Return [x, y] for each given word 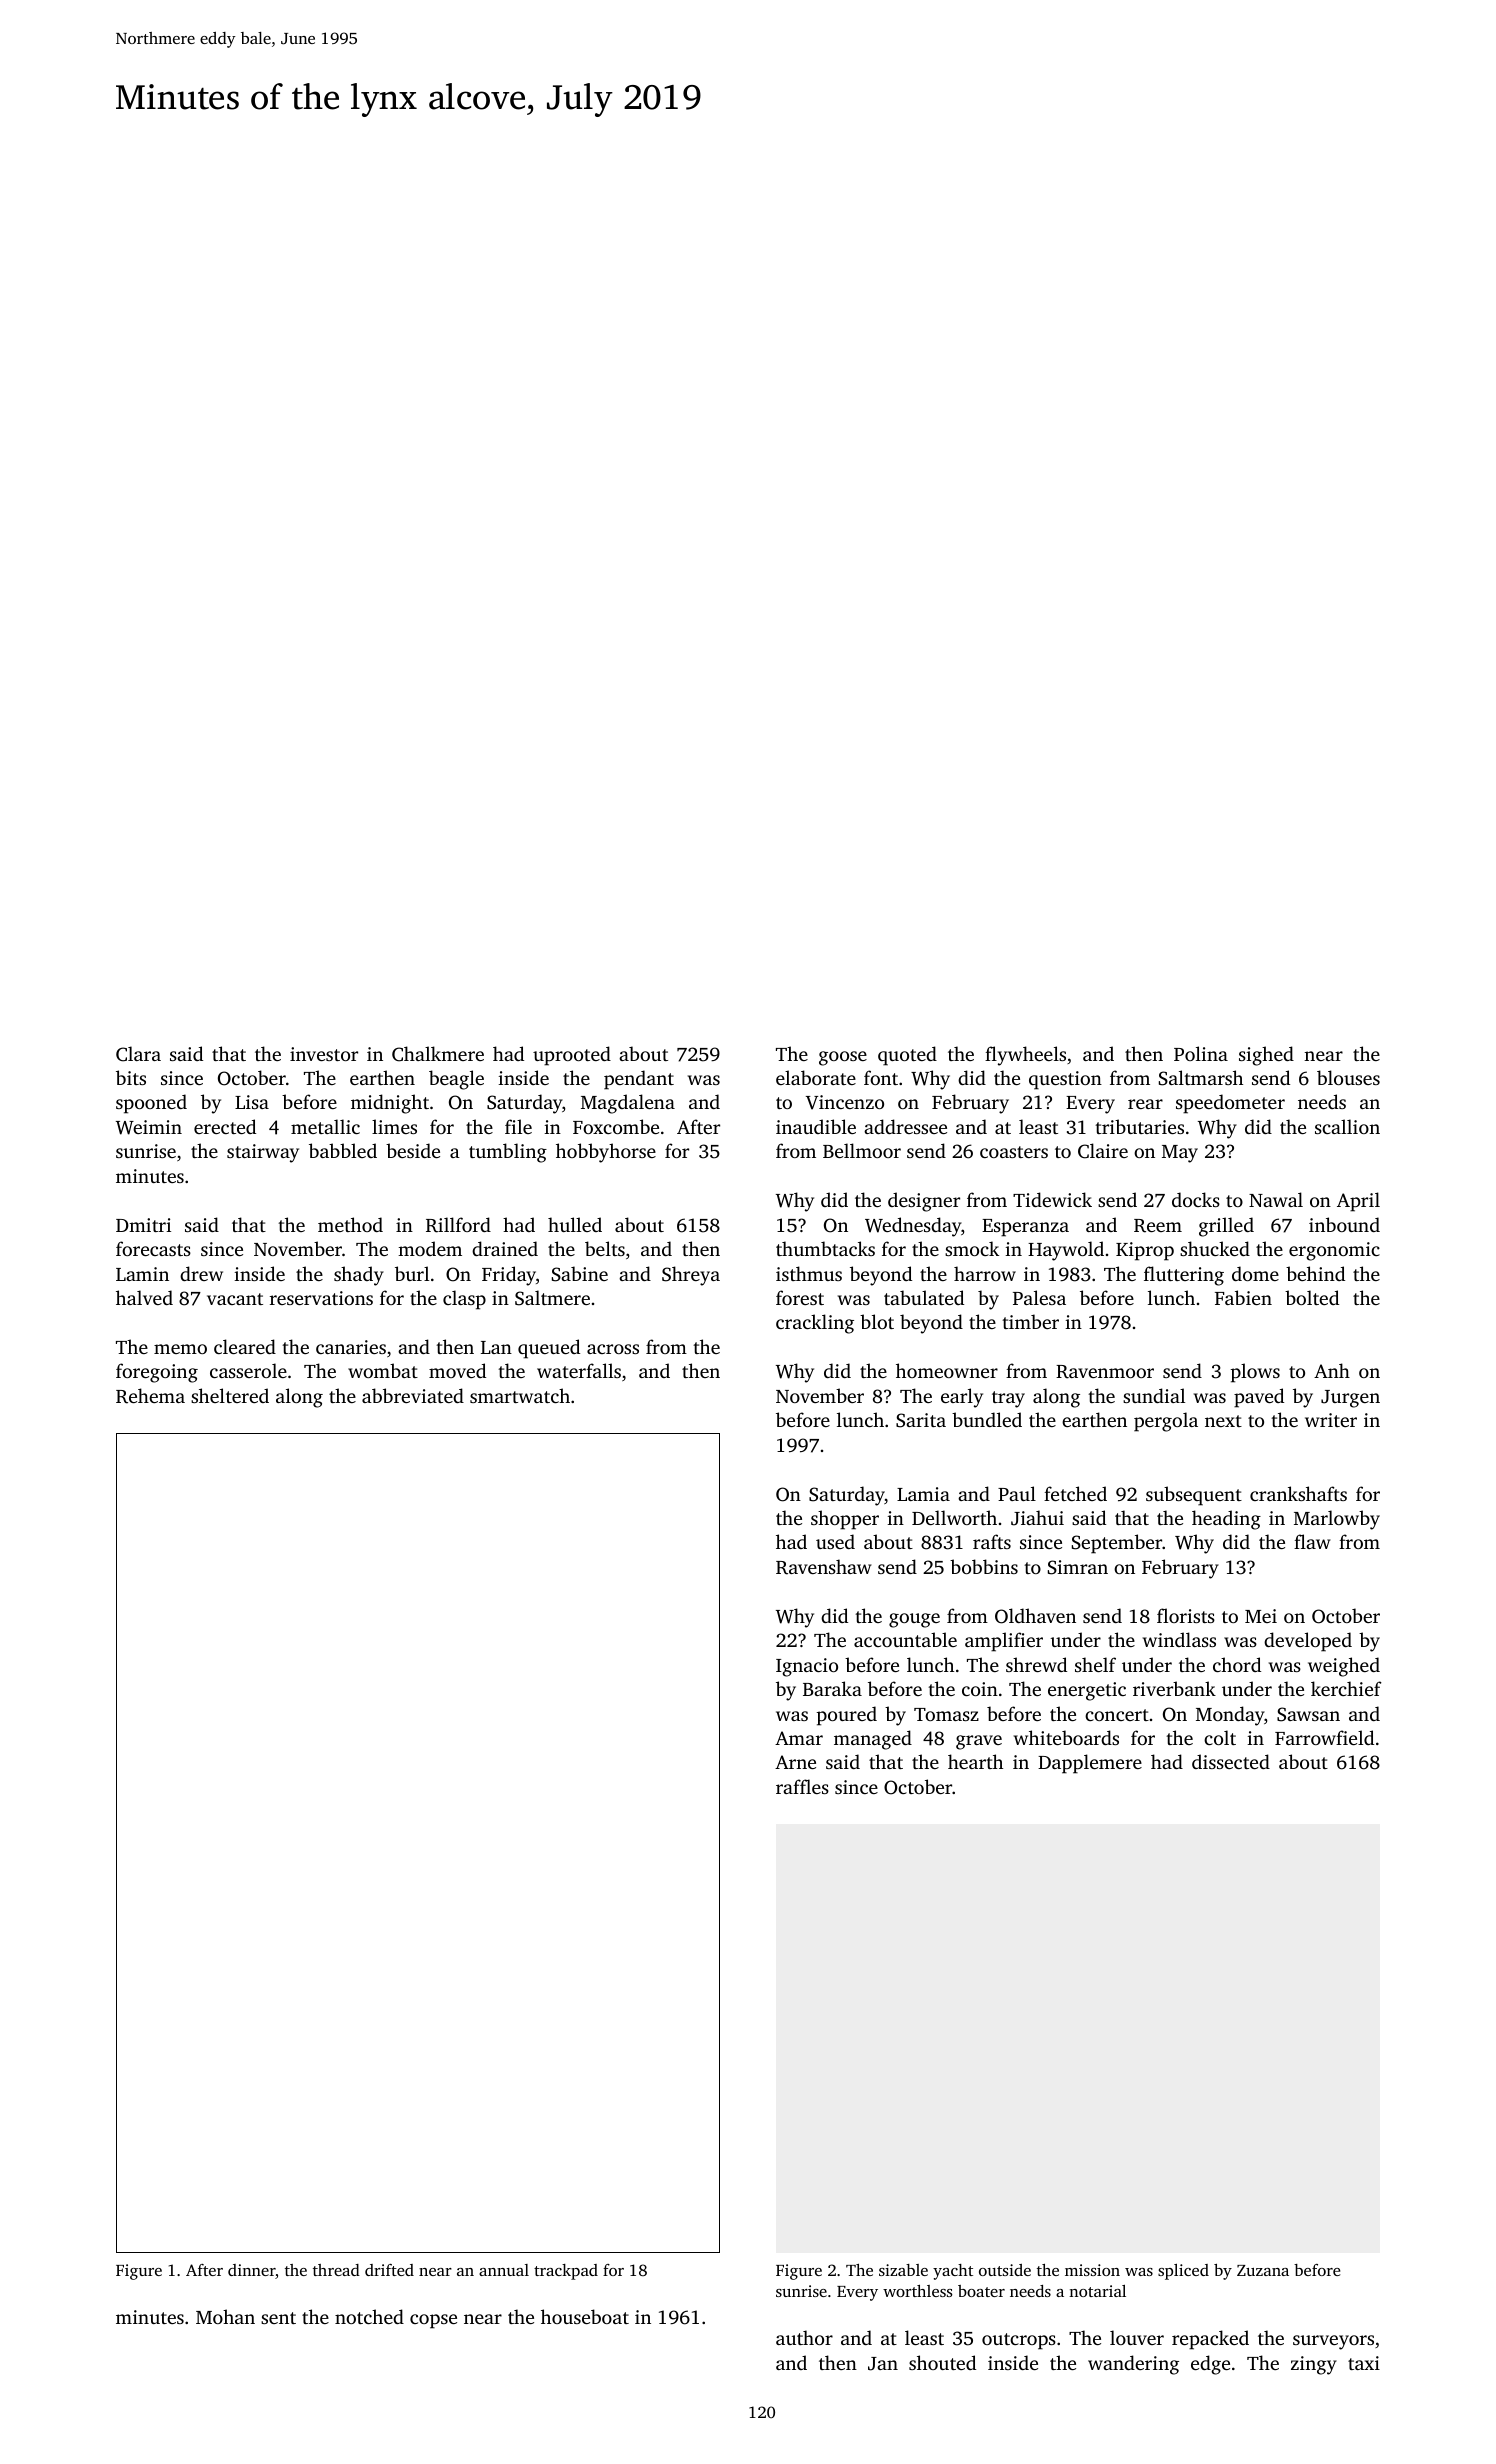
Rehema [150, 1396]
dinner [251, 2270]
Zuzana [1263, 2270]
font [881, 1077]
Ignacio [807, 1667]
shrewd [1036, 1664]
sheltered [230, 1395]
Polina [1201, 1053]
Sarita [921, 1420]
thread [336, 2270]
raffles [802, 1786]
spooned [151, 1104]
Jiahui [1037, 1518]
